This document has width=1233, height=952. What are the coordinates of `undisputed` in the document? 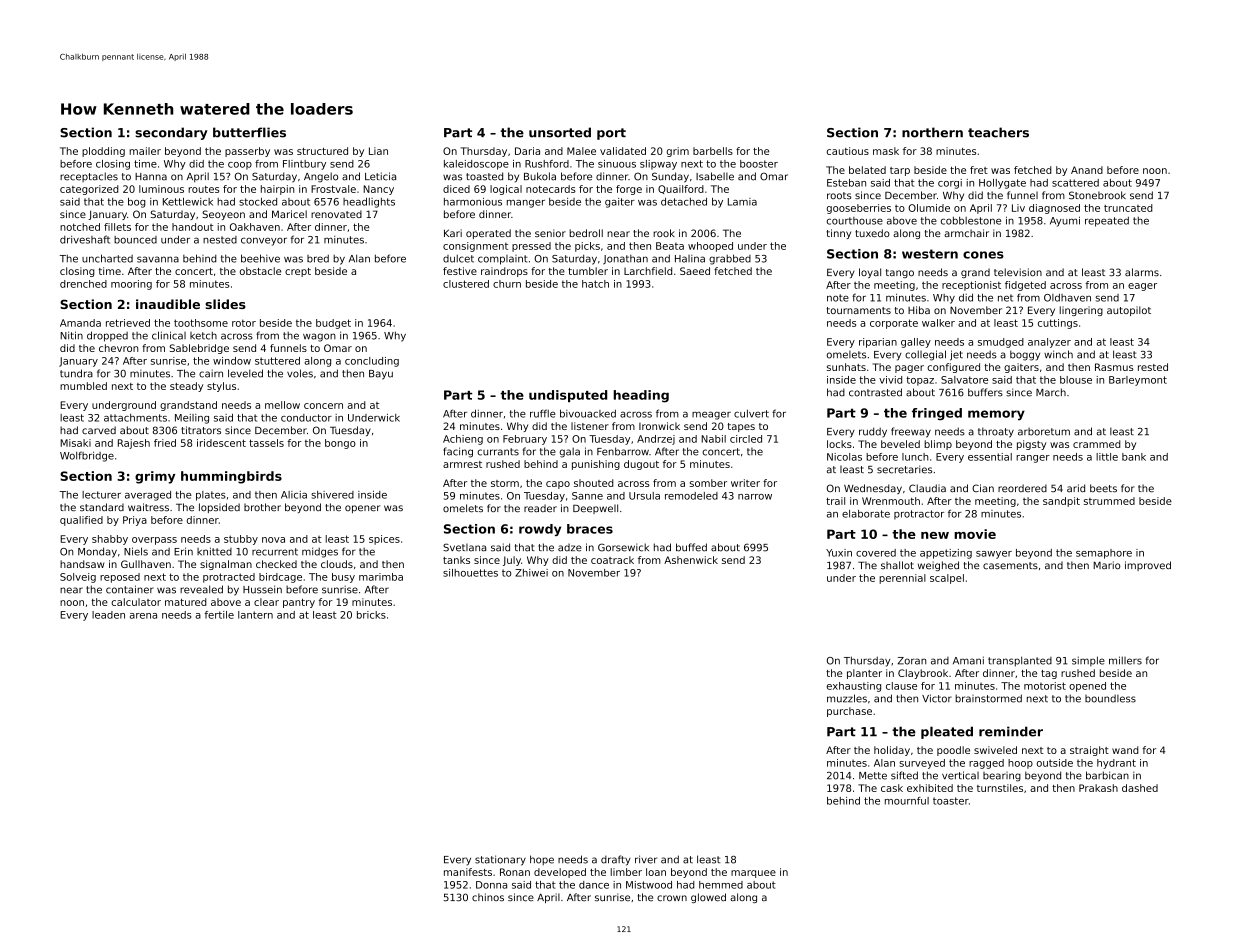 It's located at (568, 396).
